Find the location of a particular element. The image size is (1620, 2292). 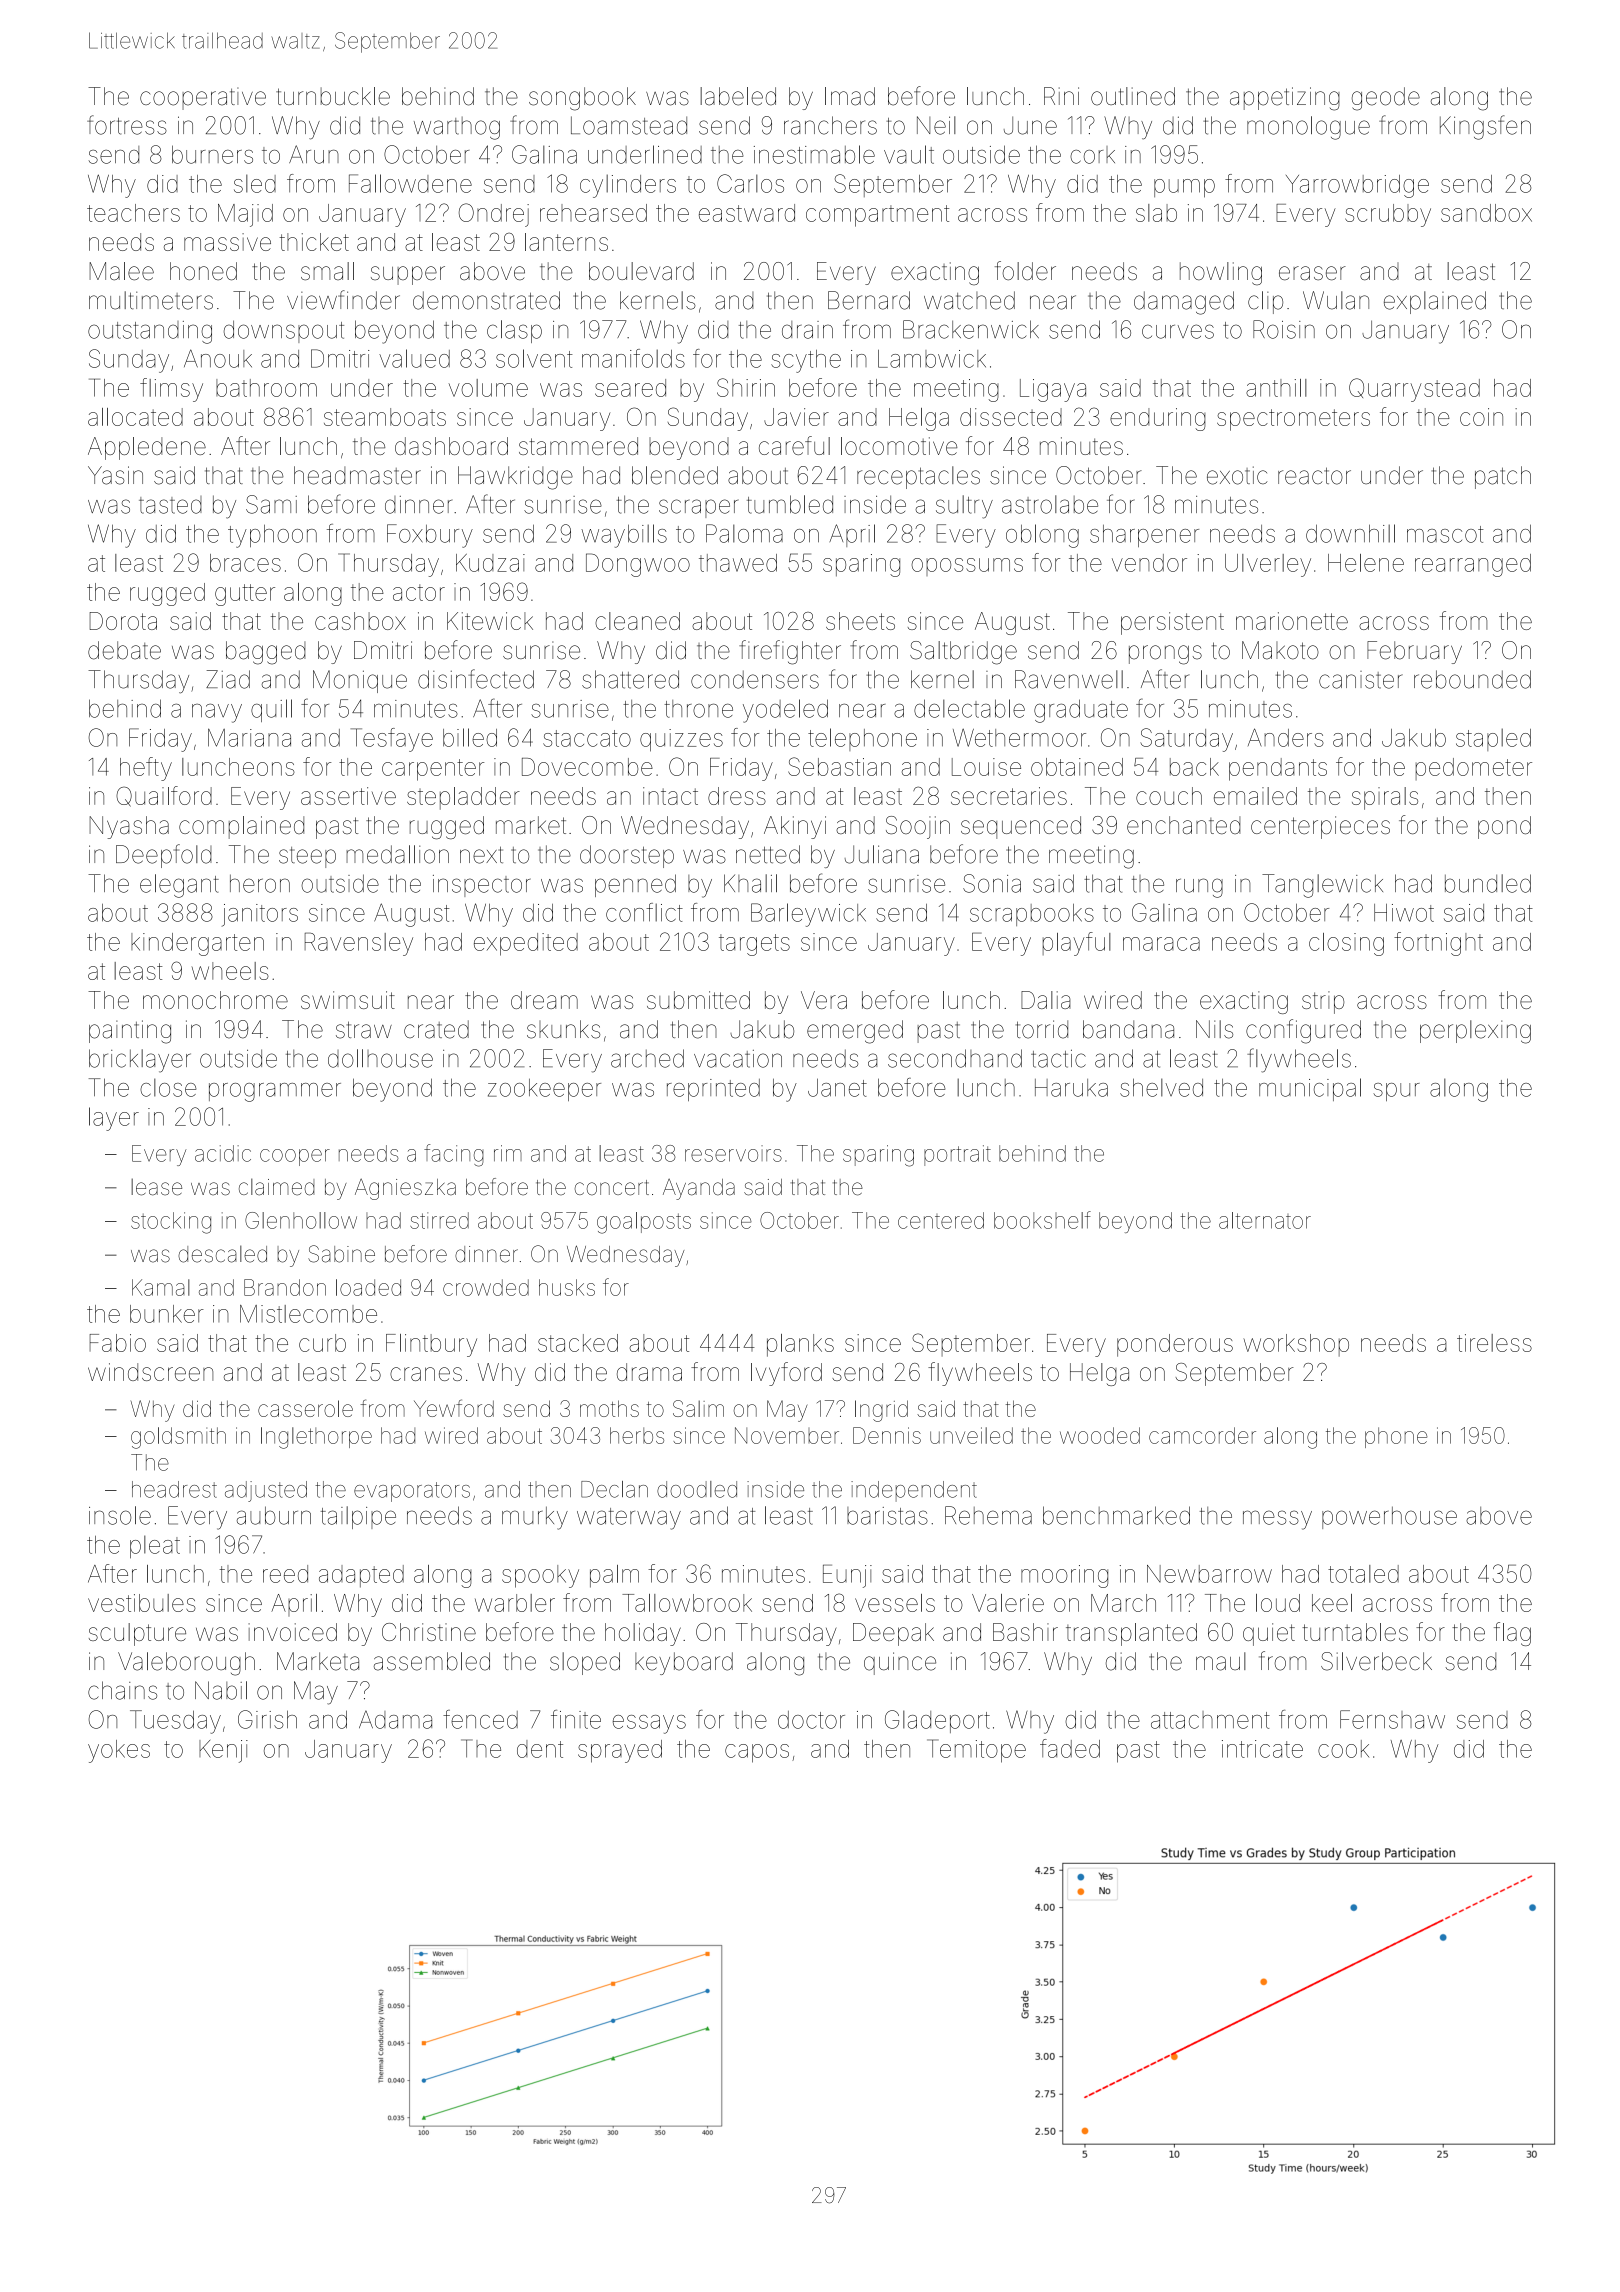

tireless is located at coordinates (1494, 1343).
